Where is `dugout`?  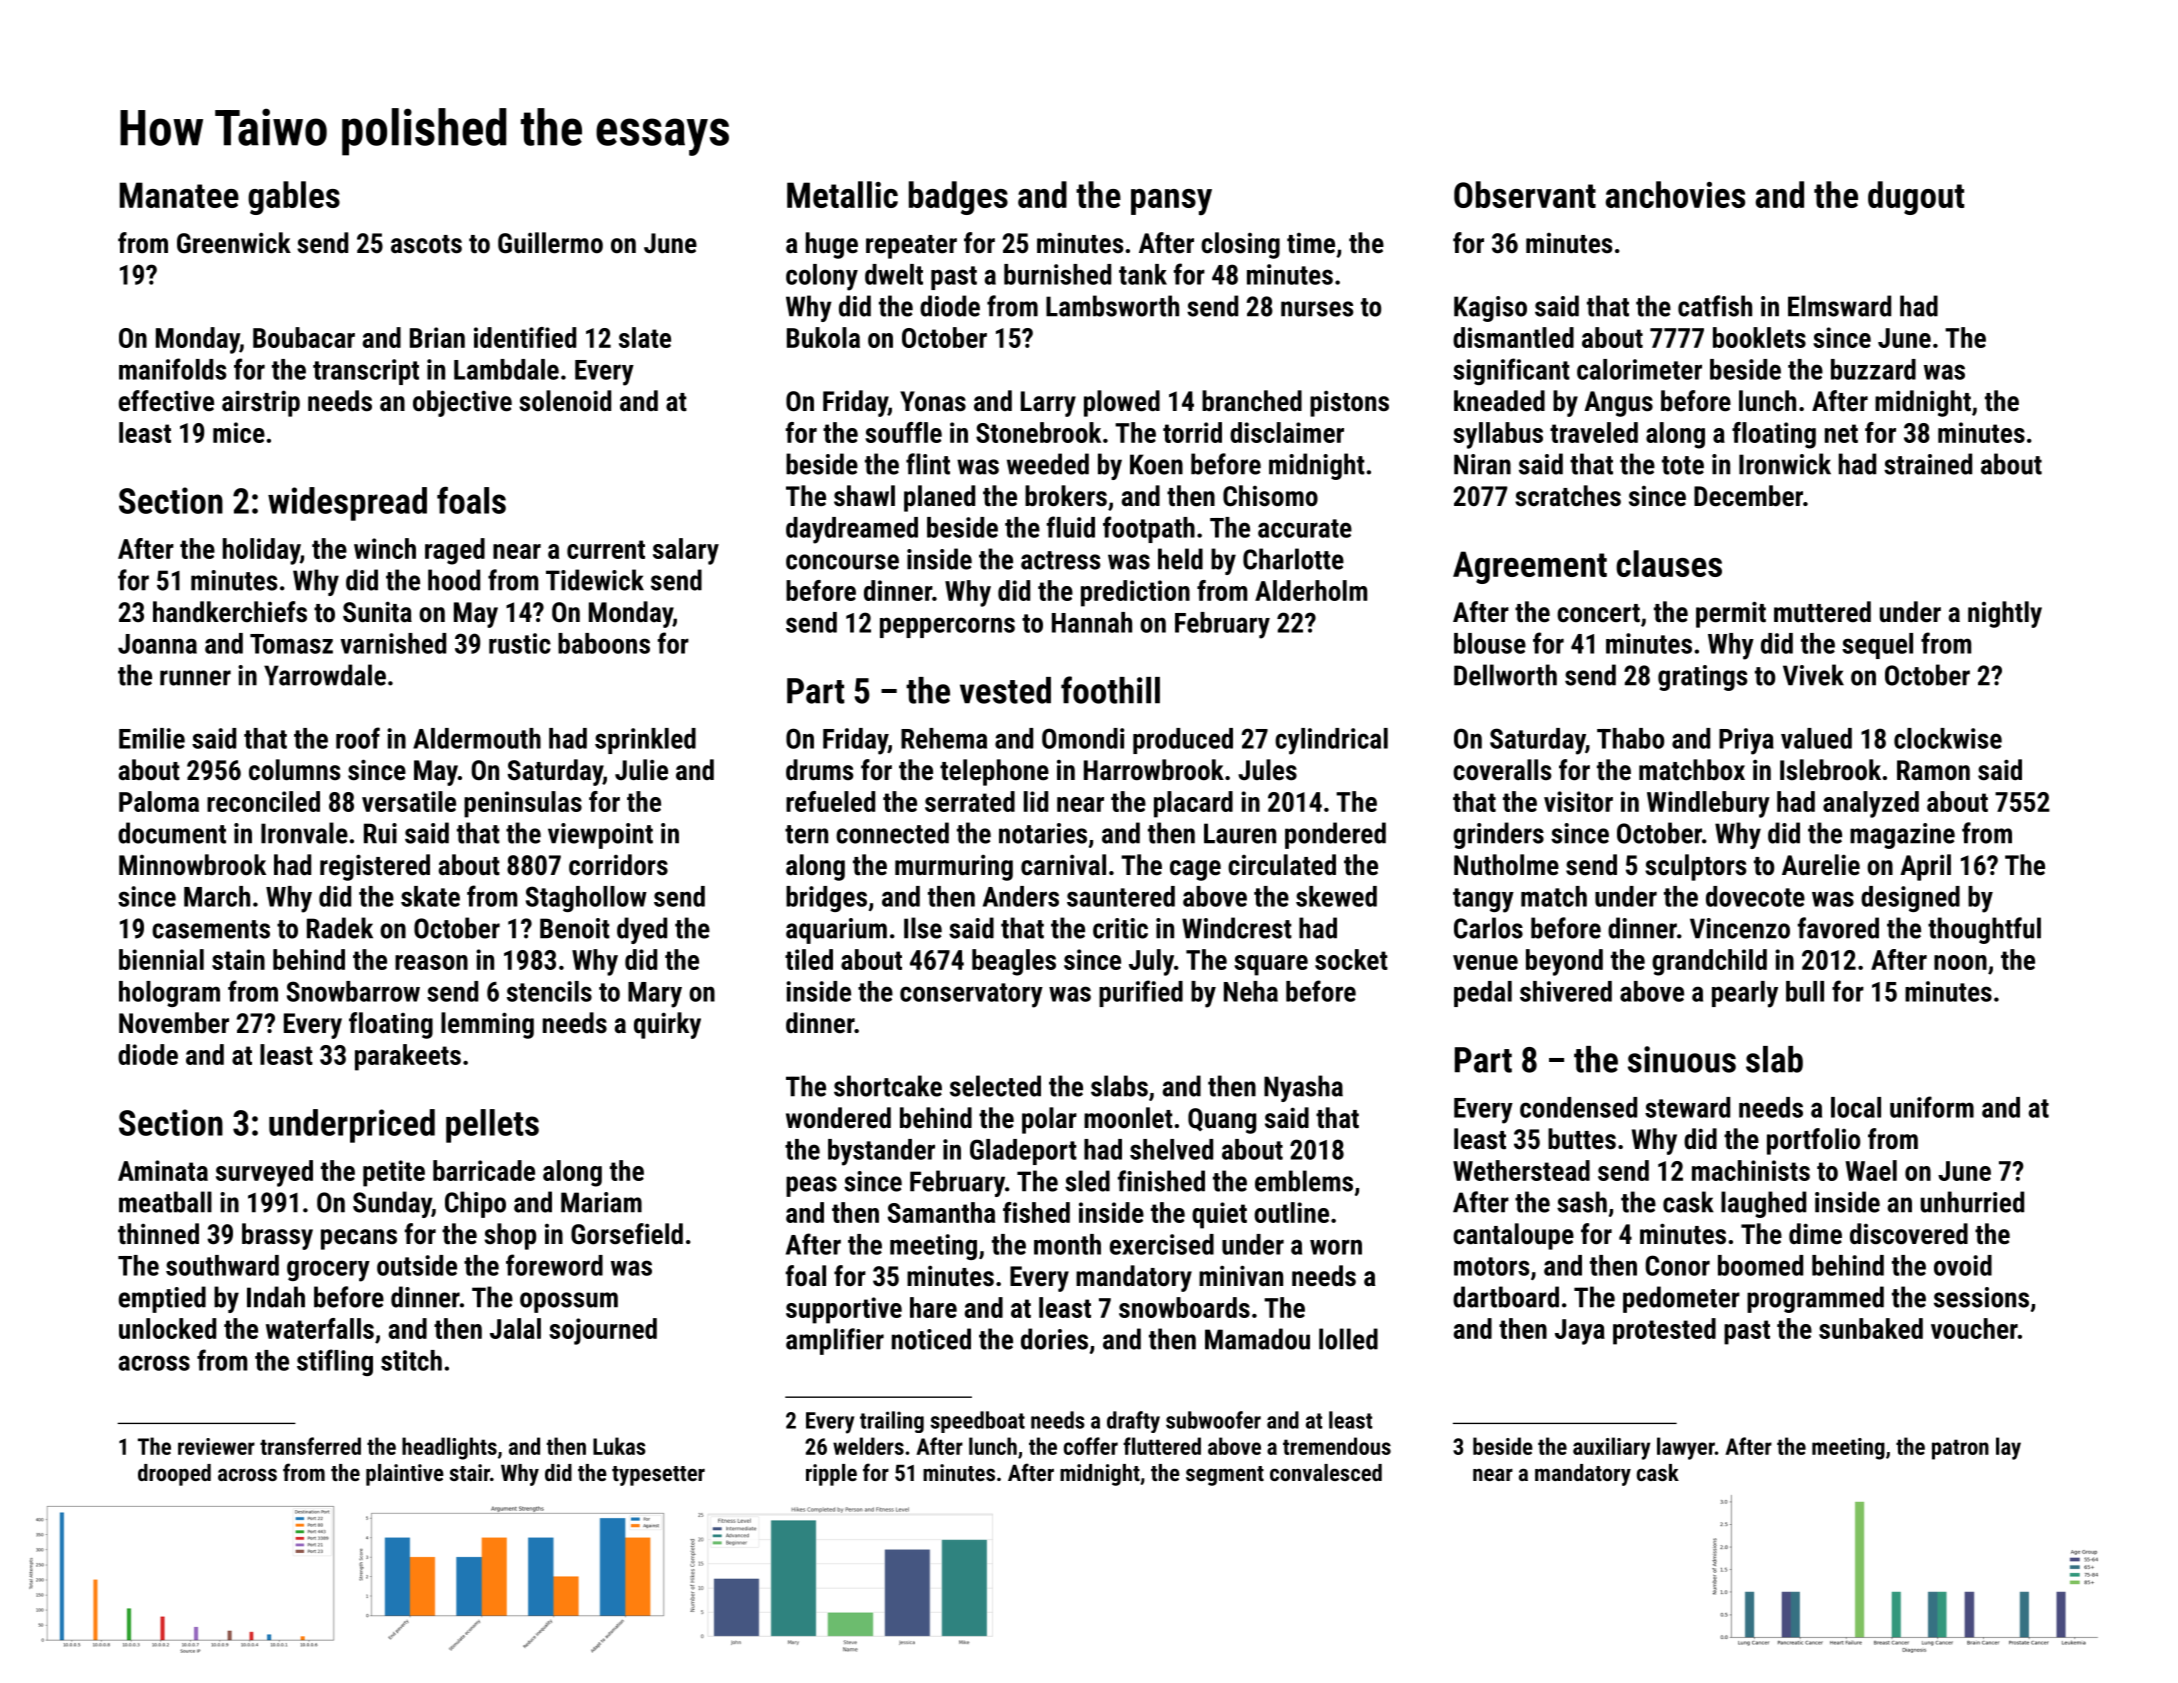
dugout is located at coordinates (1916, 198).
